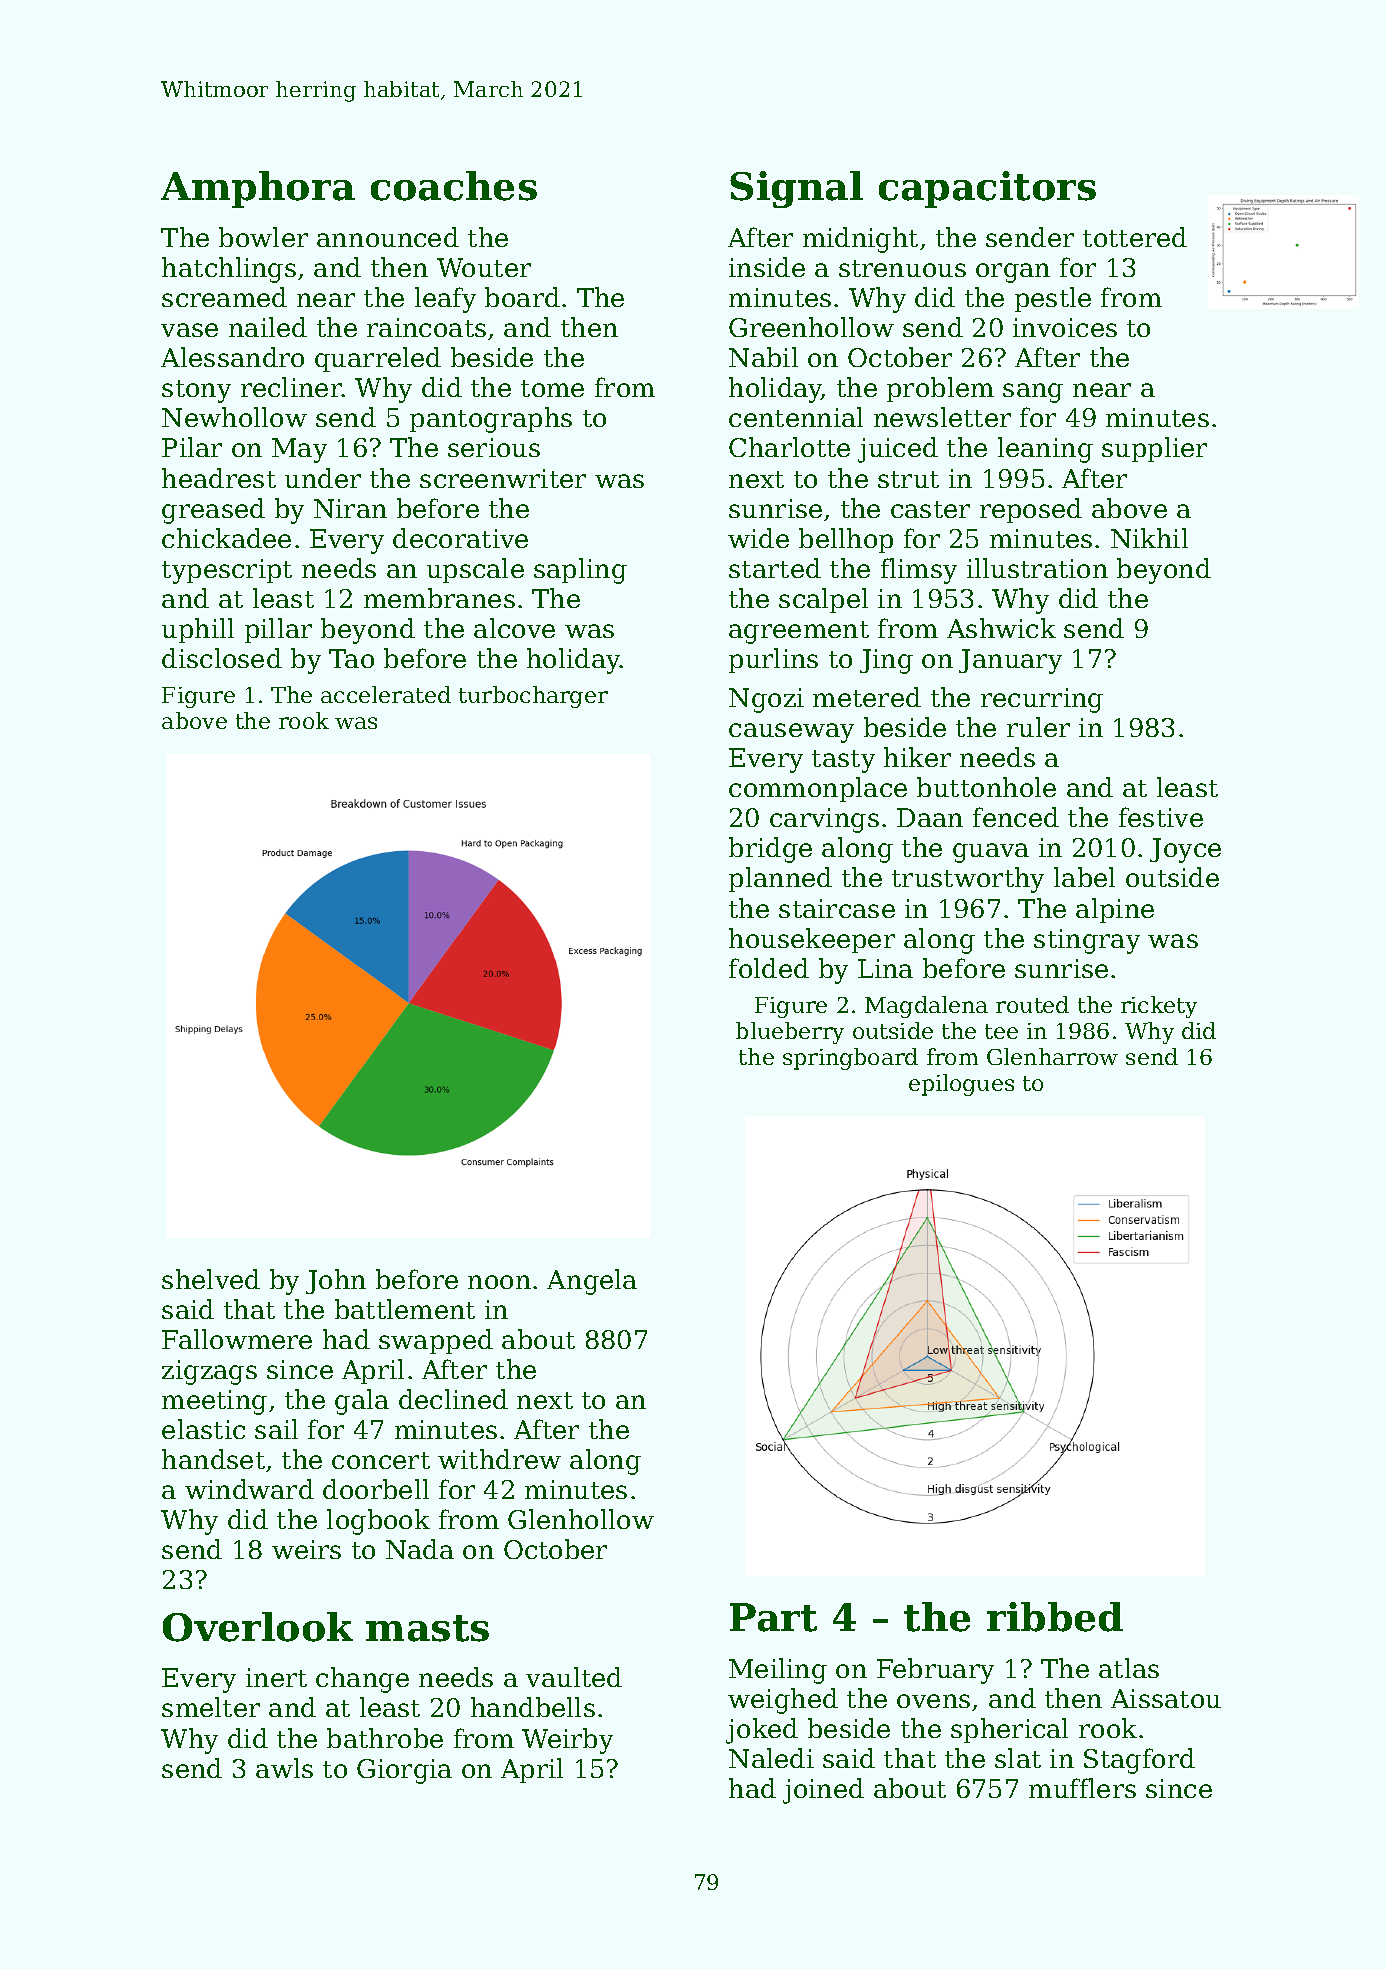  Describe the element at coordinates (499, 1282) in the screenshot. I see `noon` at that location.
